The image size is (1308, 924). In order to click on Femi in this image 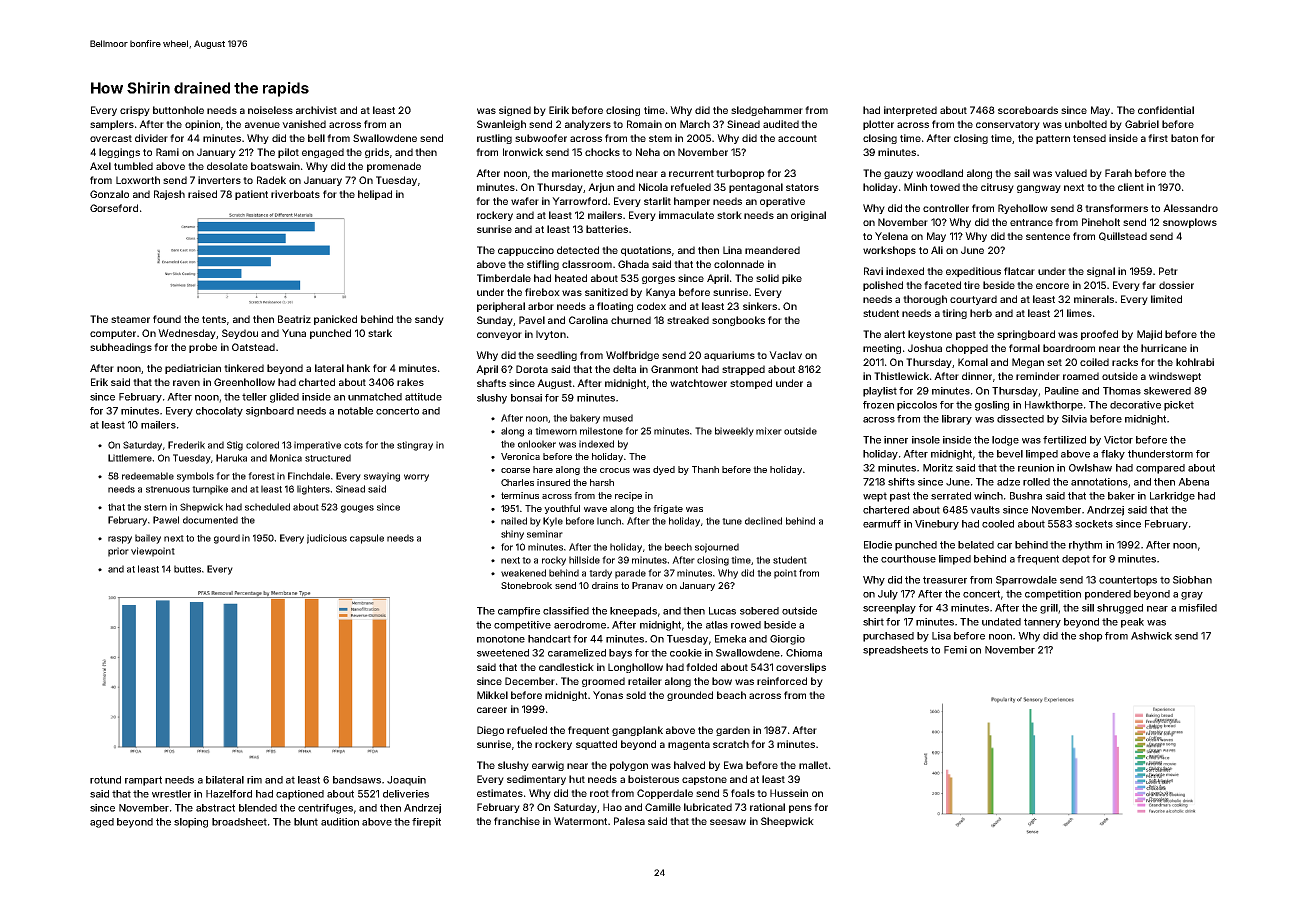, I will do `click(955, 650)`.
